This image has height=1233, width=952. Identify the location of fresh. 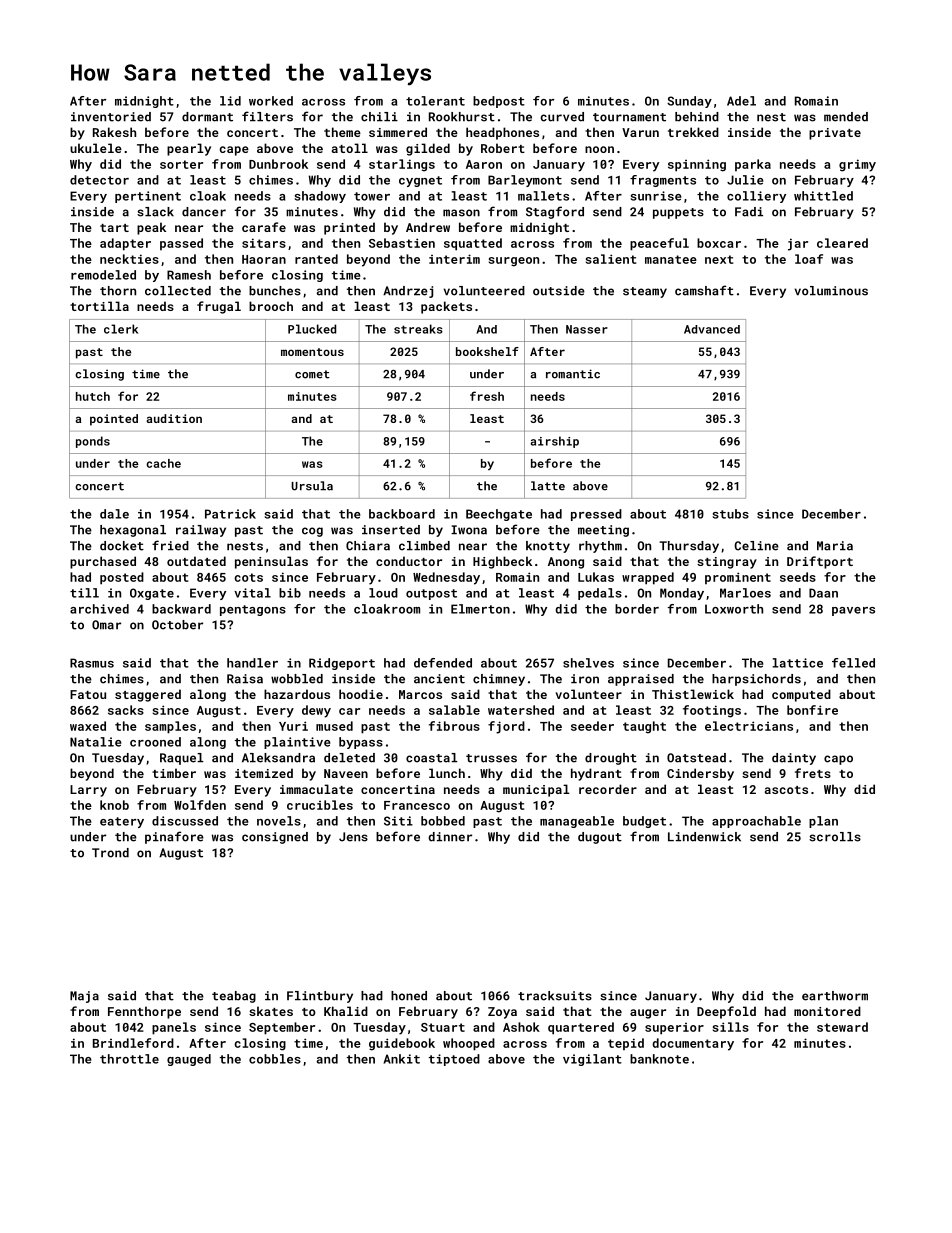
(487, 396).
